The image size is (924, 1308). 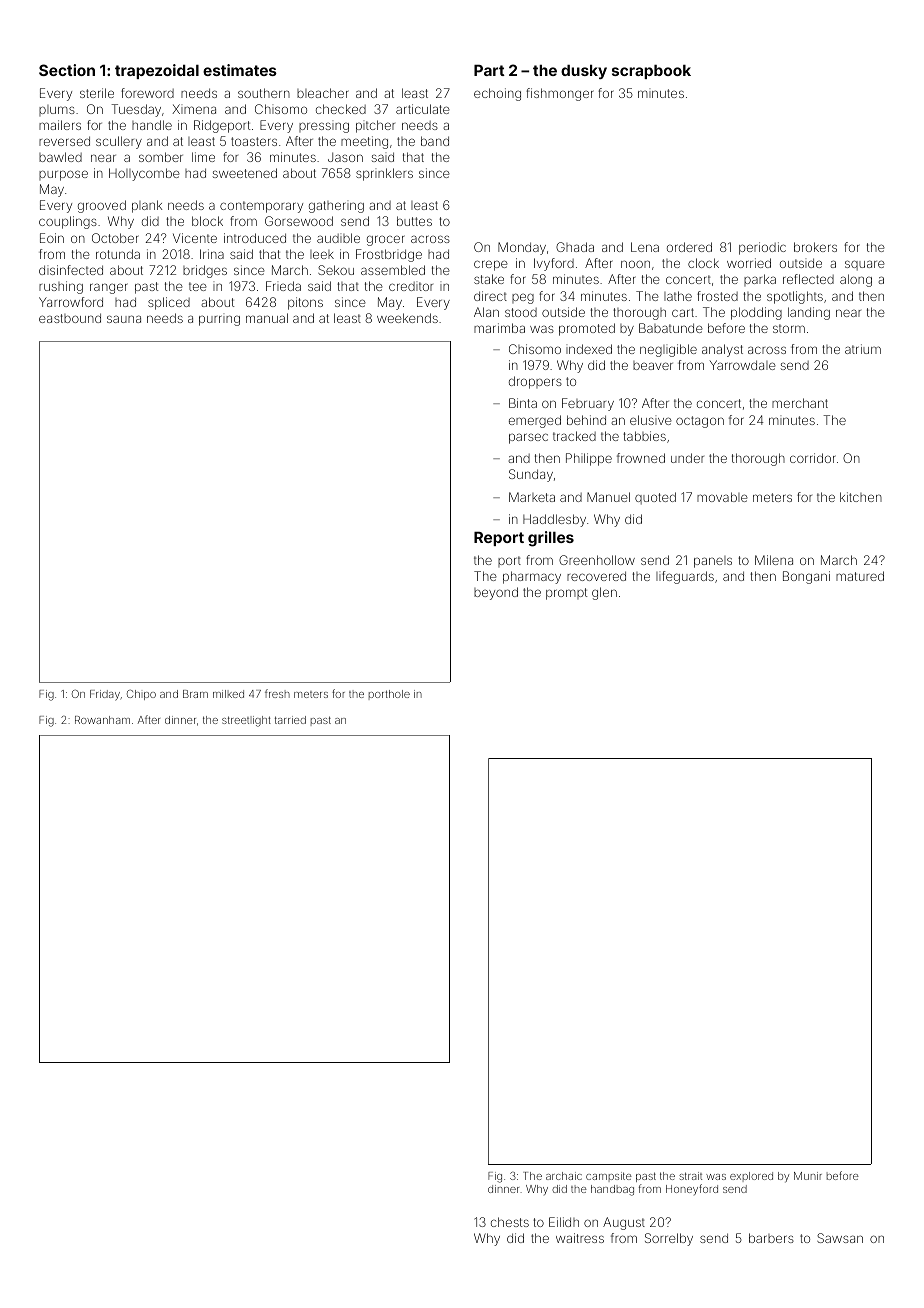 What do you see at coordinates (489, 70) in the screenshot?
I see `Part` at bounding box center [489, 70].
